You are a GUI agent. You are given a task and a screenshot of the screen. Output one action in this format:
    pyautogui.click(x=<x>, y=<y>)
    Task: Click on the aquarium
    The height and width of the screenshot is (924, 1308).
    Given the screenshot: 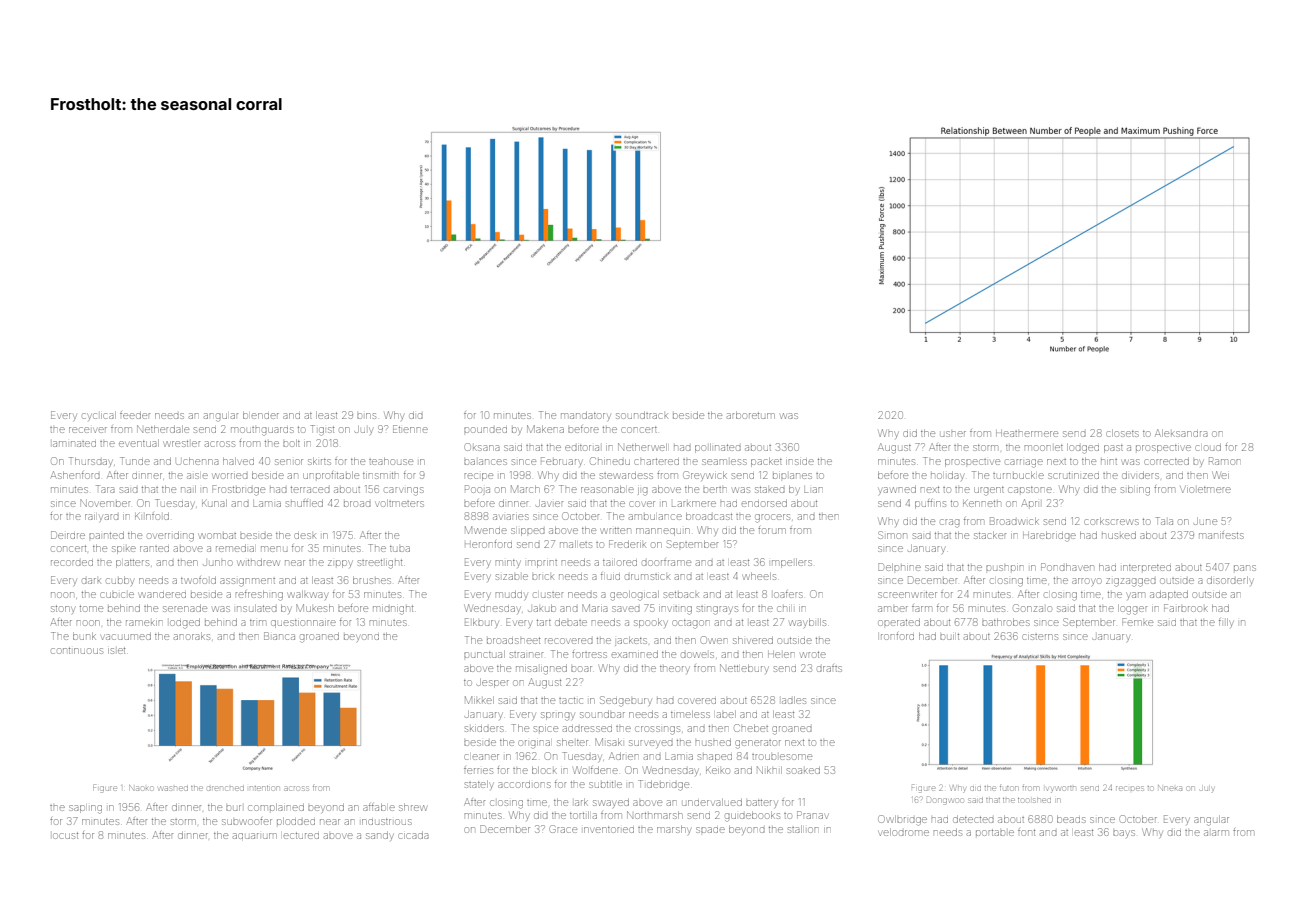 What is the action you would take?
    pyautogui.click(x=255, y=836)
